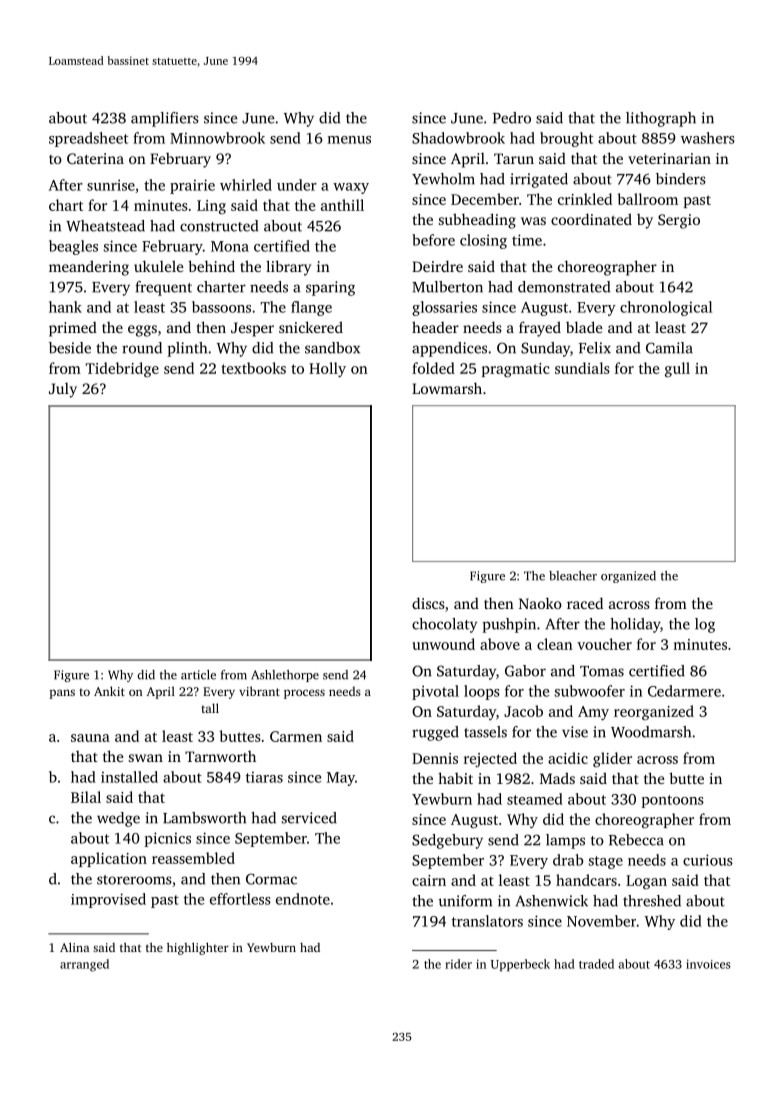  I want to click on amplifiers, so click(165, 119).
